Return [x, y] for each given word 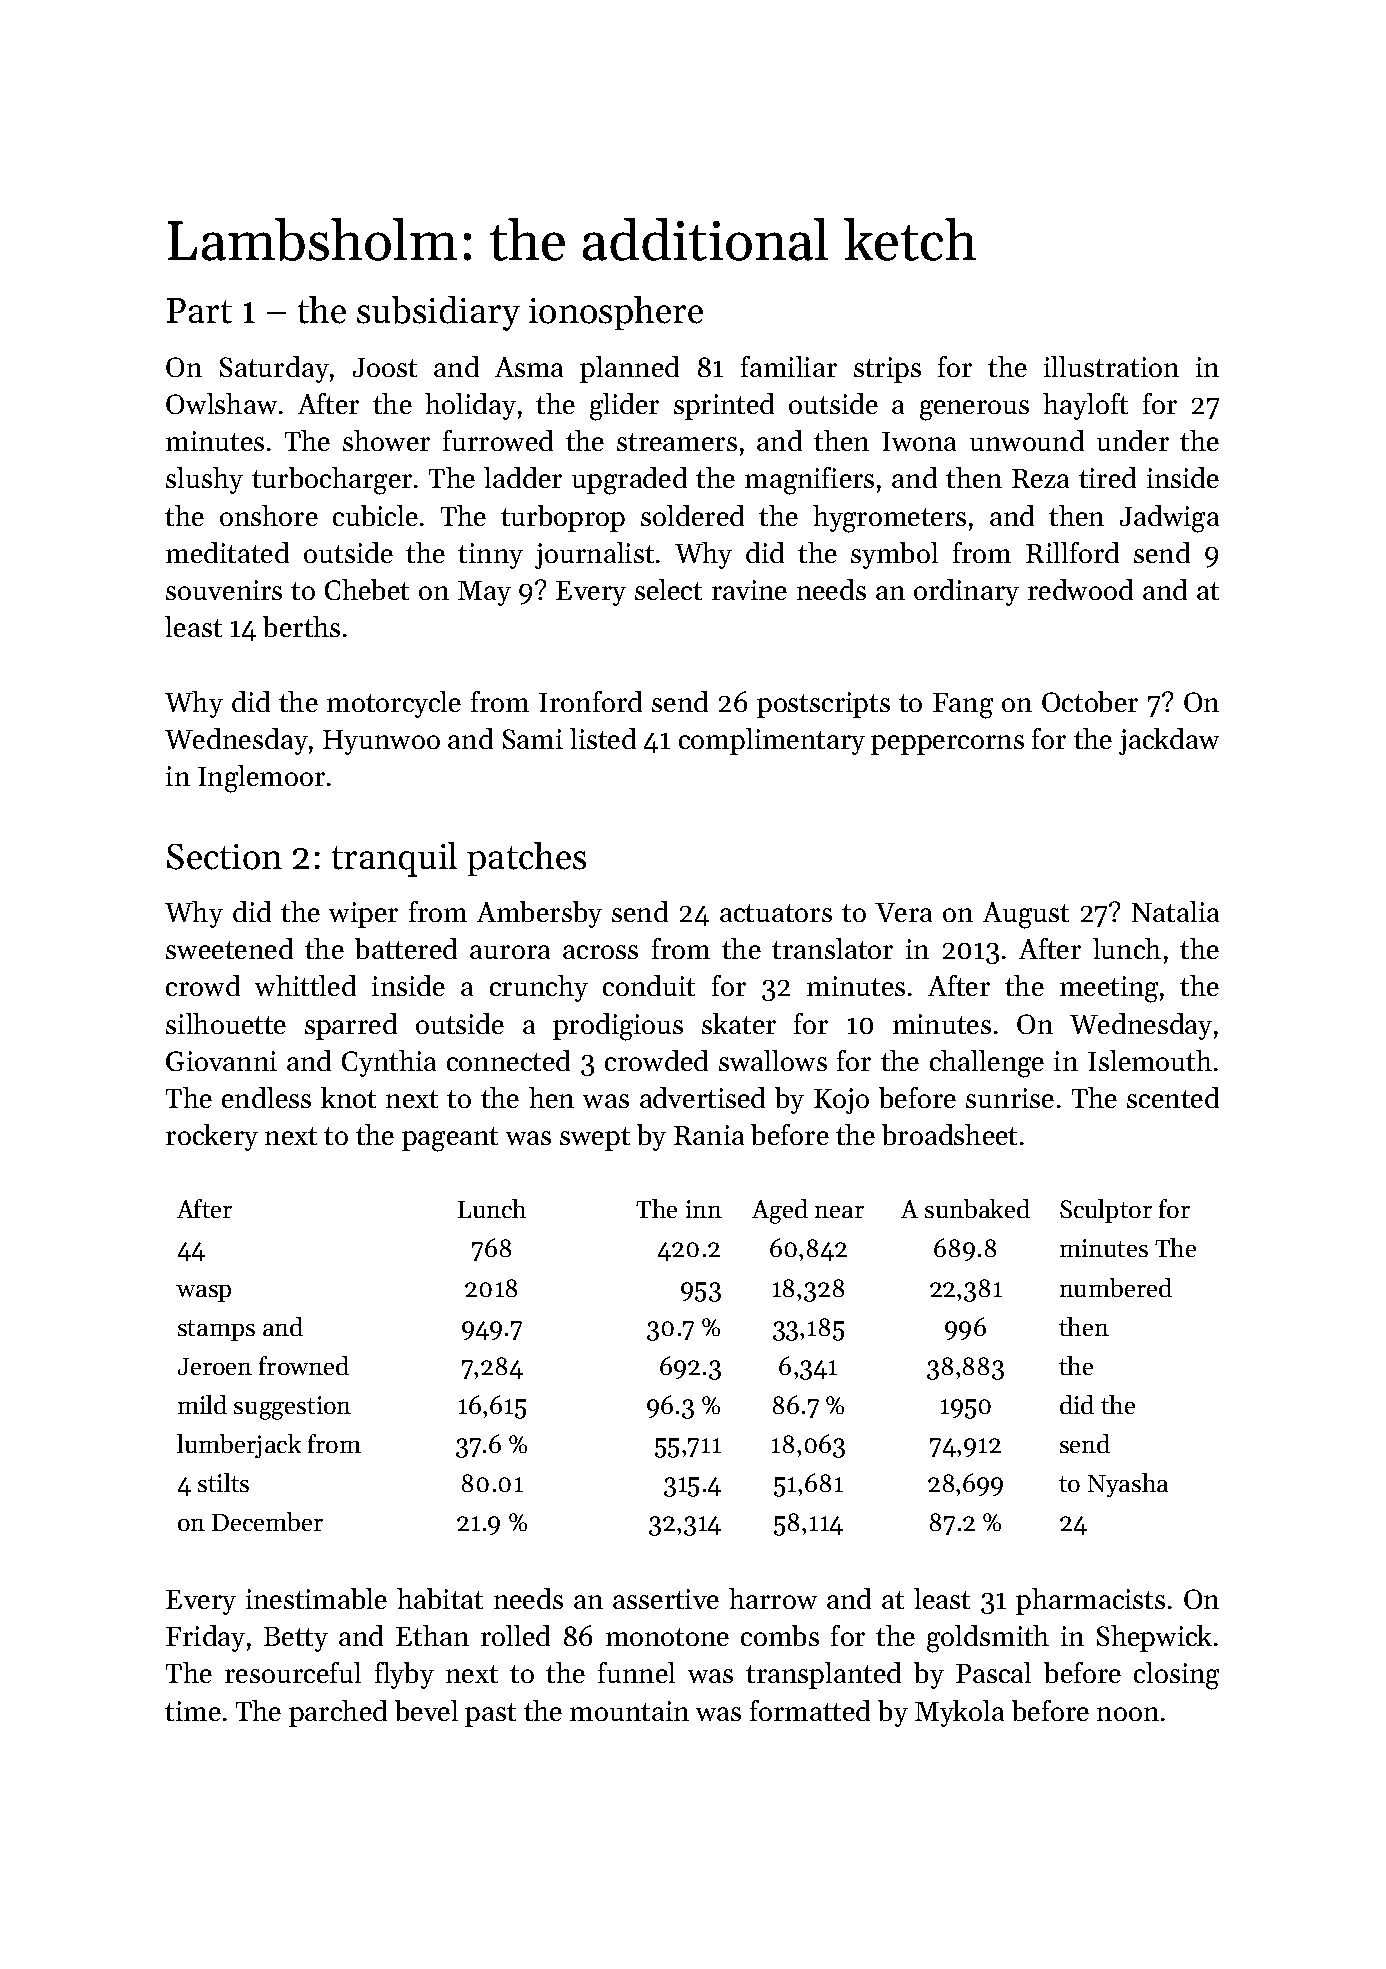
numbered [1116, 1287]
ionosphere [616, 313]
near [839, 1212]
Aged [780, 1211]
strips [887, 370]
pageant [450, 1139]
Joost [385, 367]
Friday [205, 1638]
